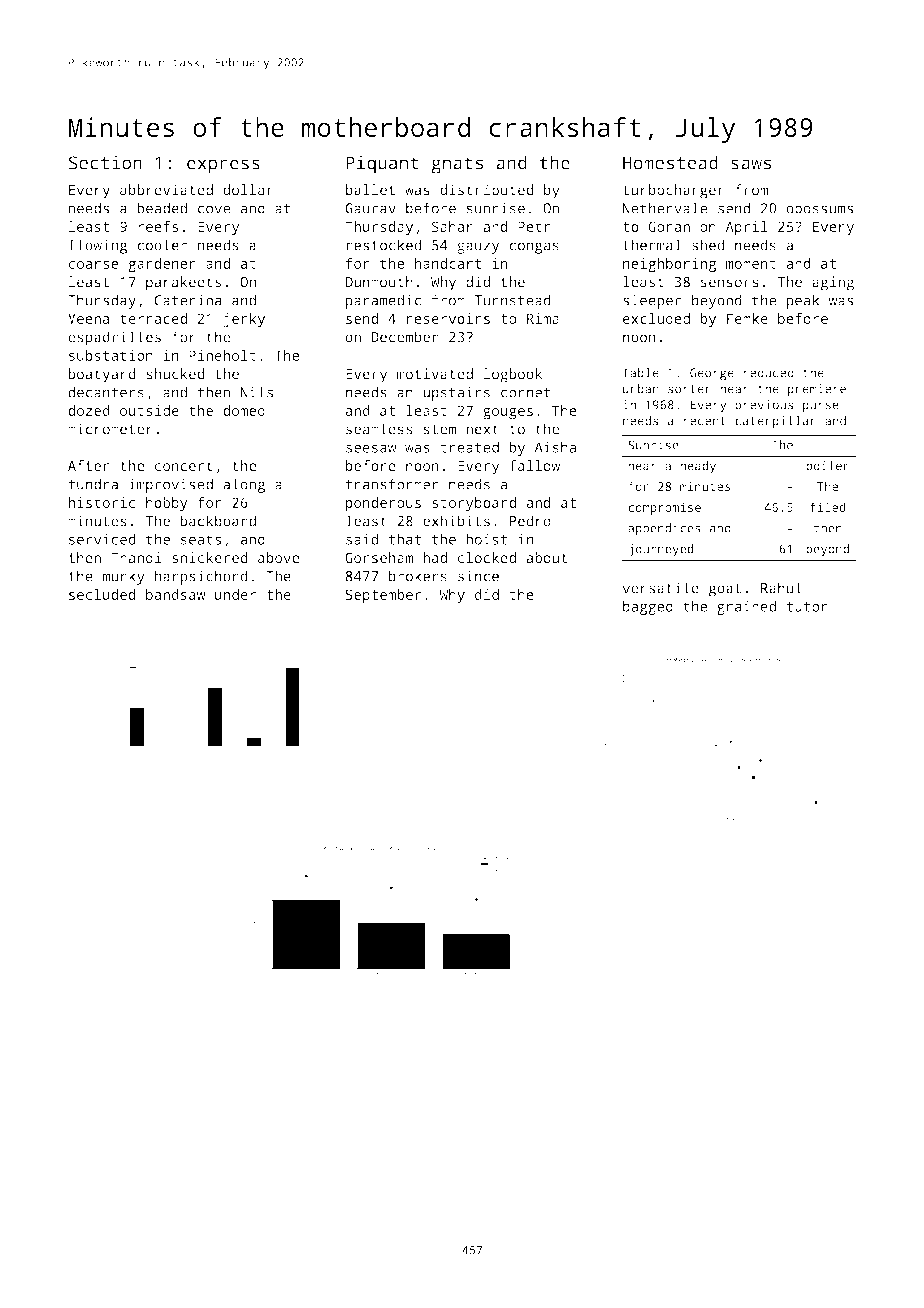 Image resolution: width=924 pixels, height=1308 pixels. What do you see at coordinates (833, 283) in the screenshot?
I see `aging` at bounding box center [833, 283].
